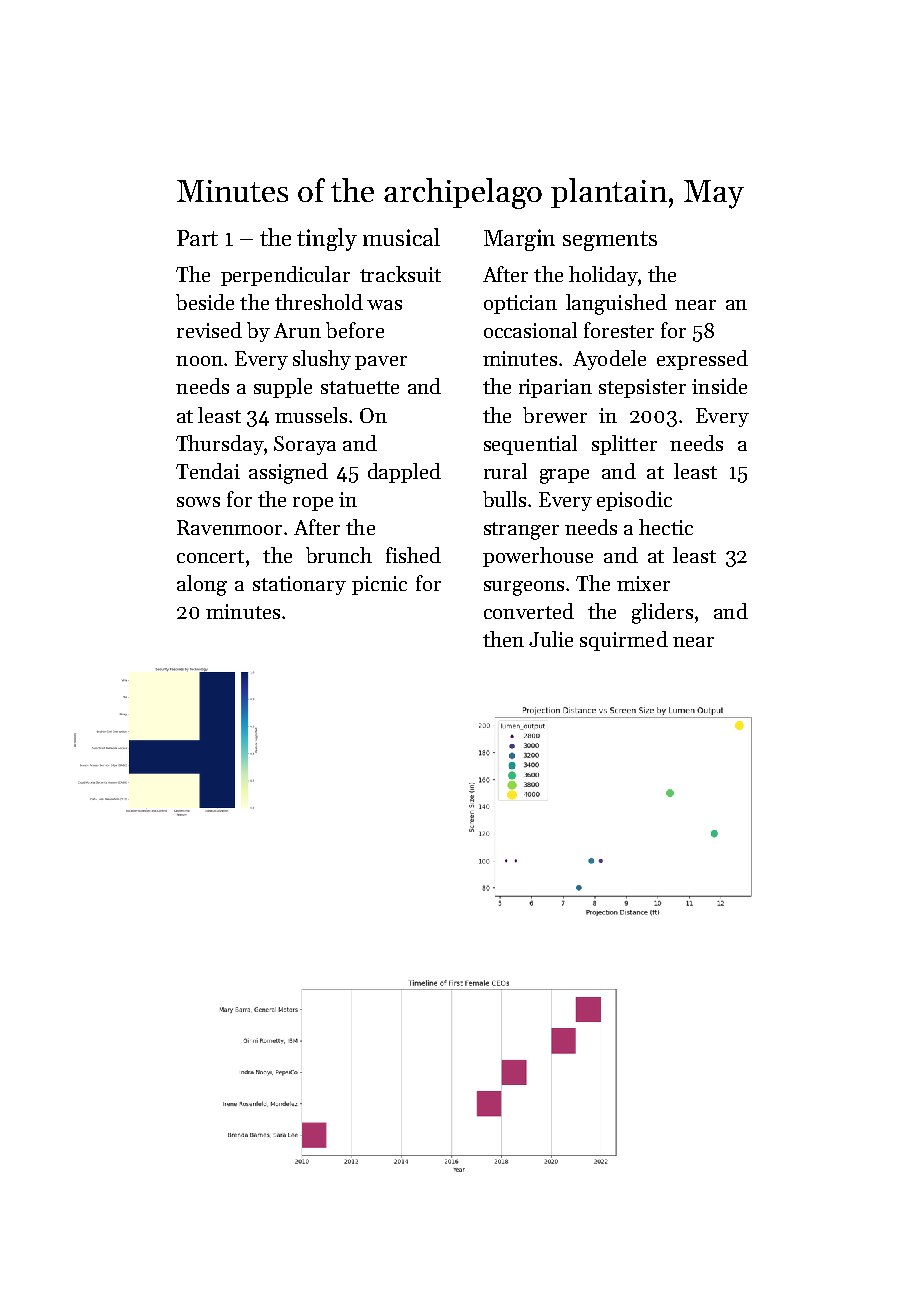 The image size is (924, 1311). Describe the element at coordinates (202, 585) in the document. I see `along` at that location.
